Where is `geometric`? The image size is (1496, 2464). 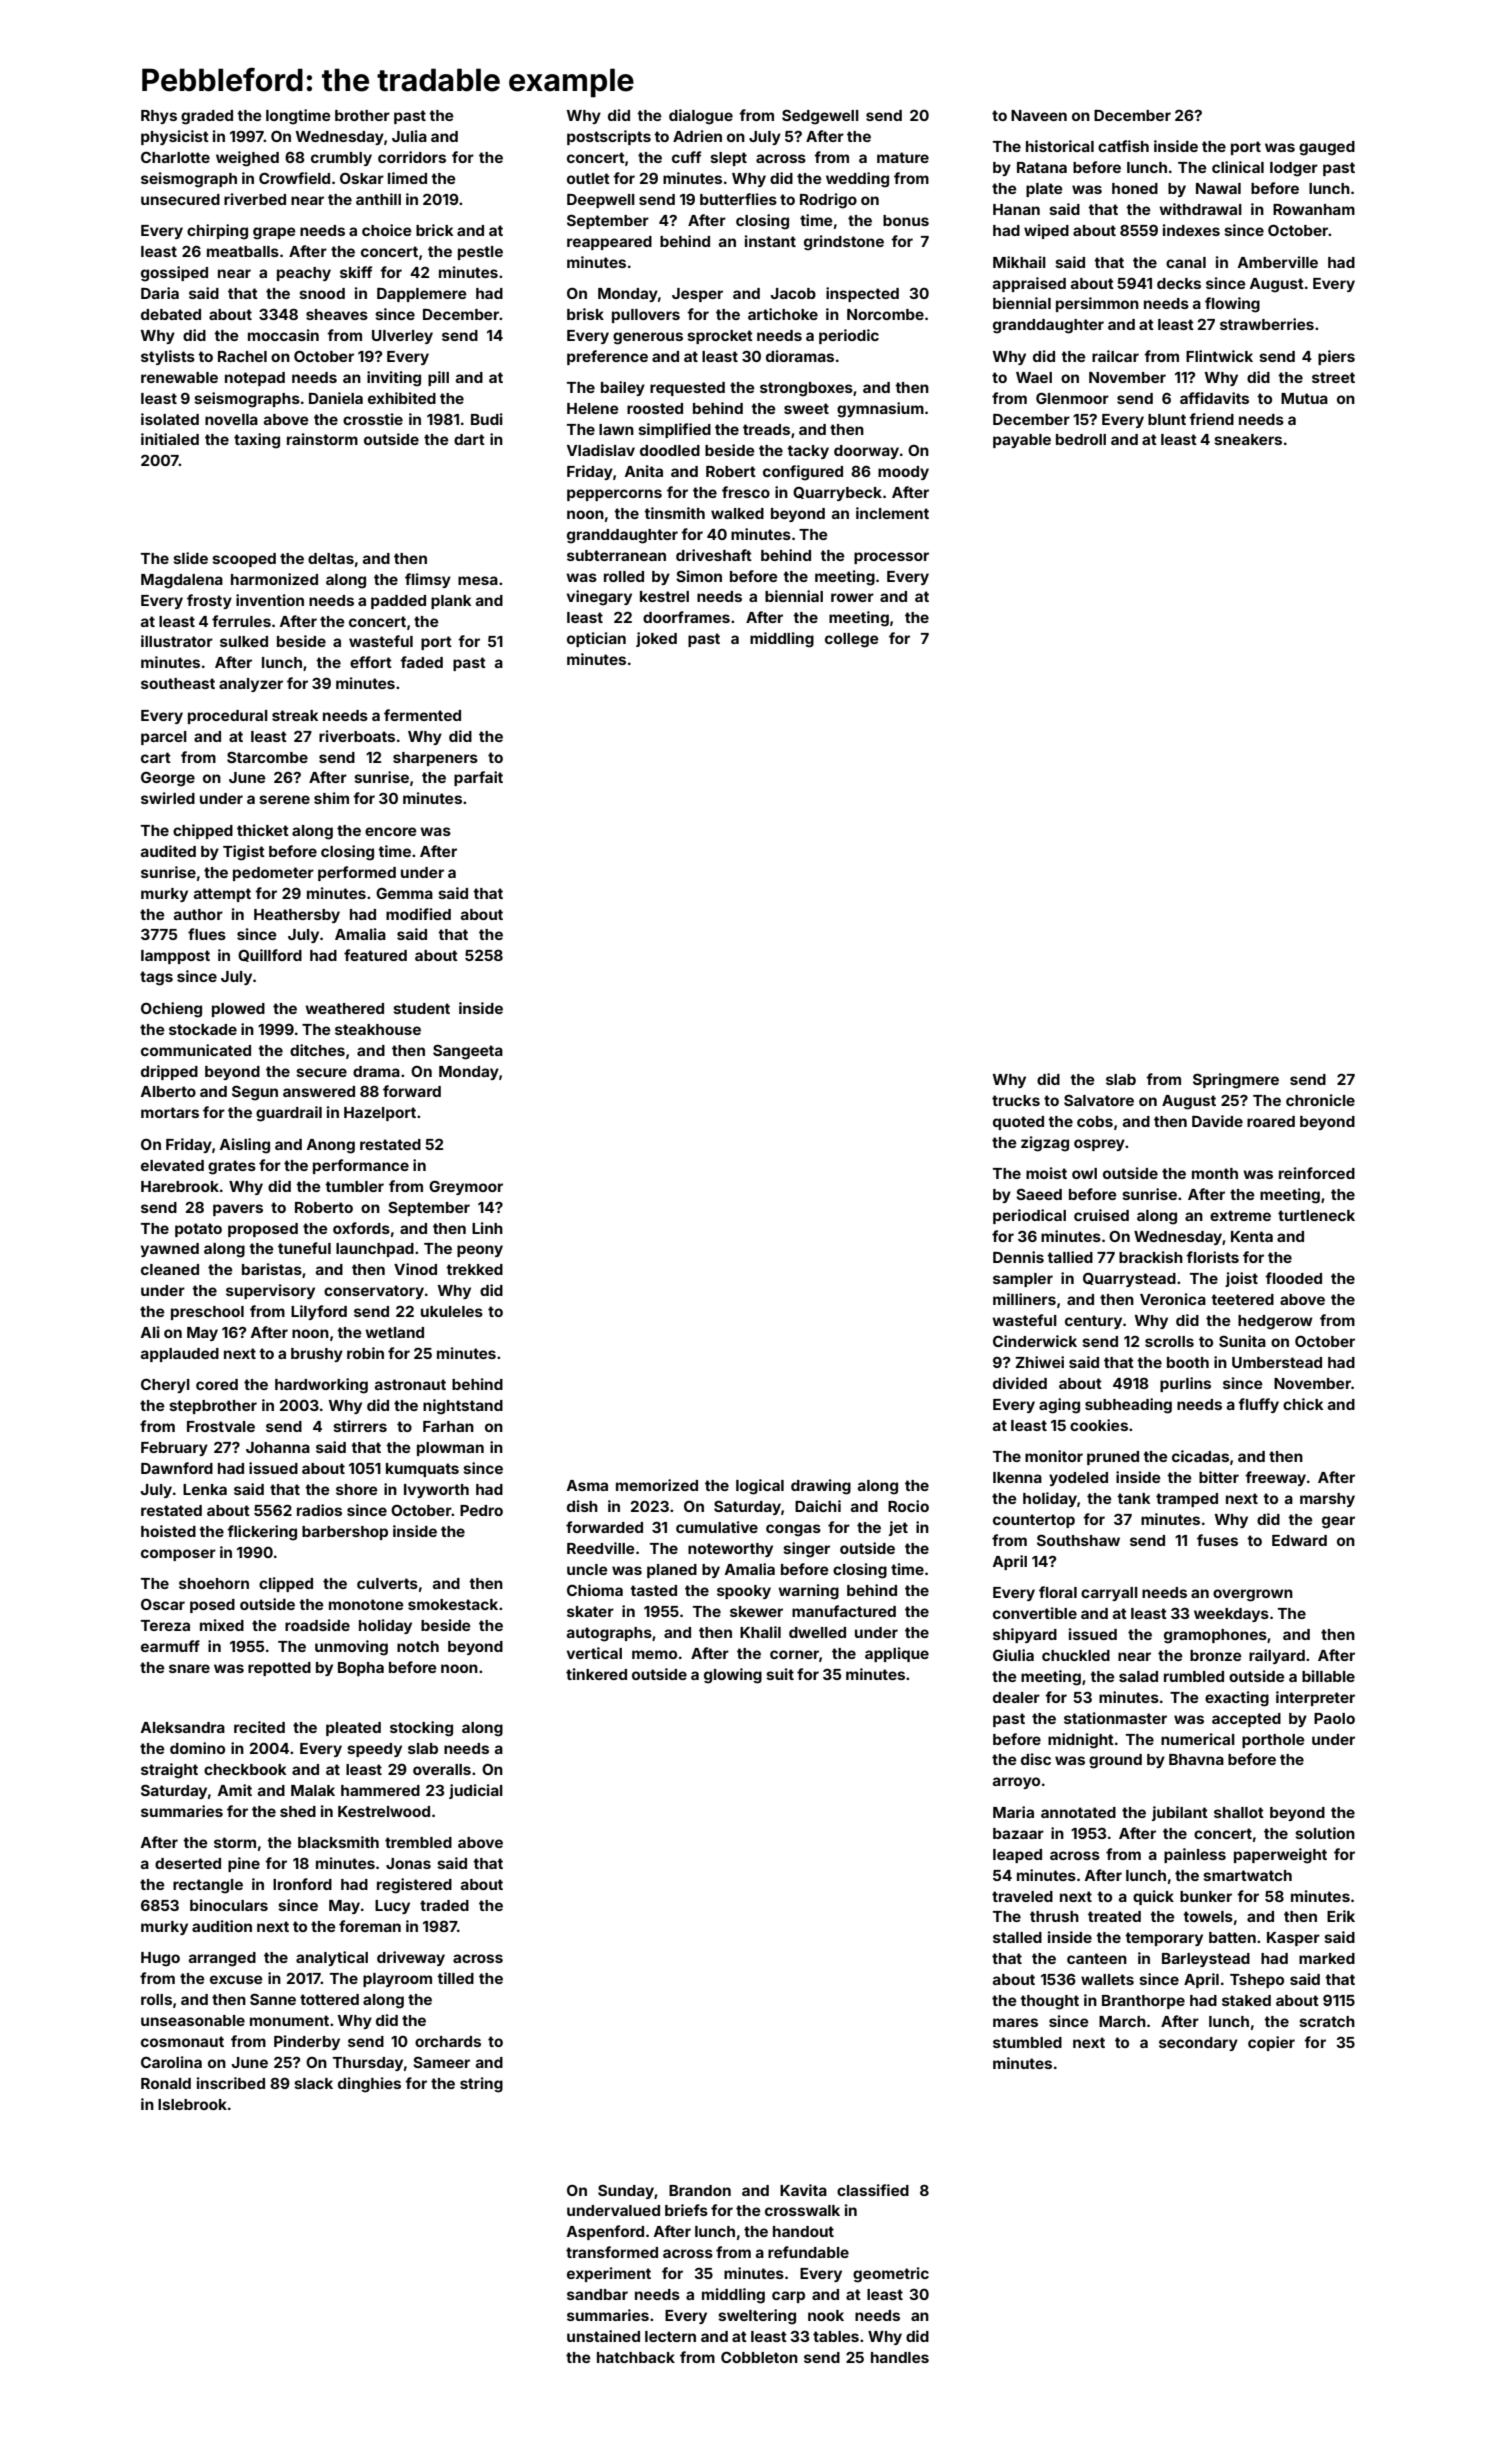
geometric is located at coordinates (891, 2275).
